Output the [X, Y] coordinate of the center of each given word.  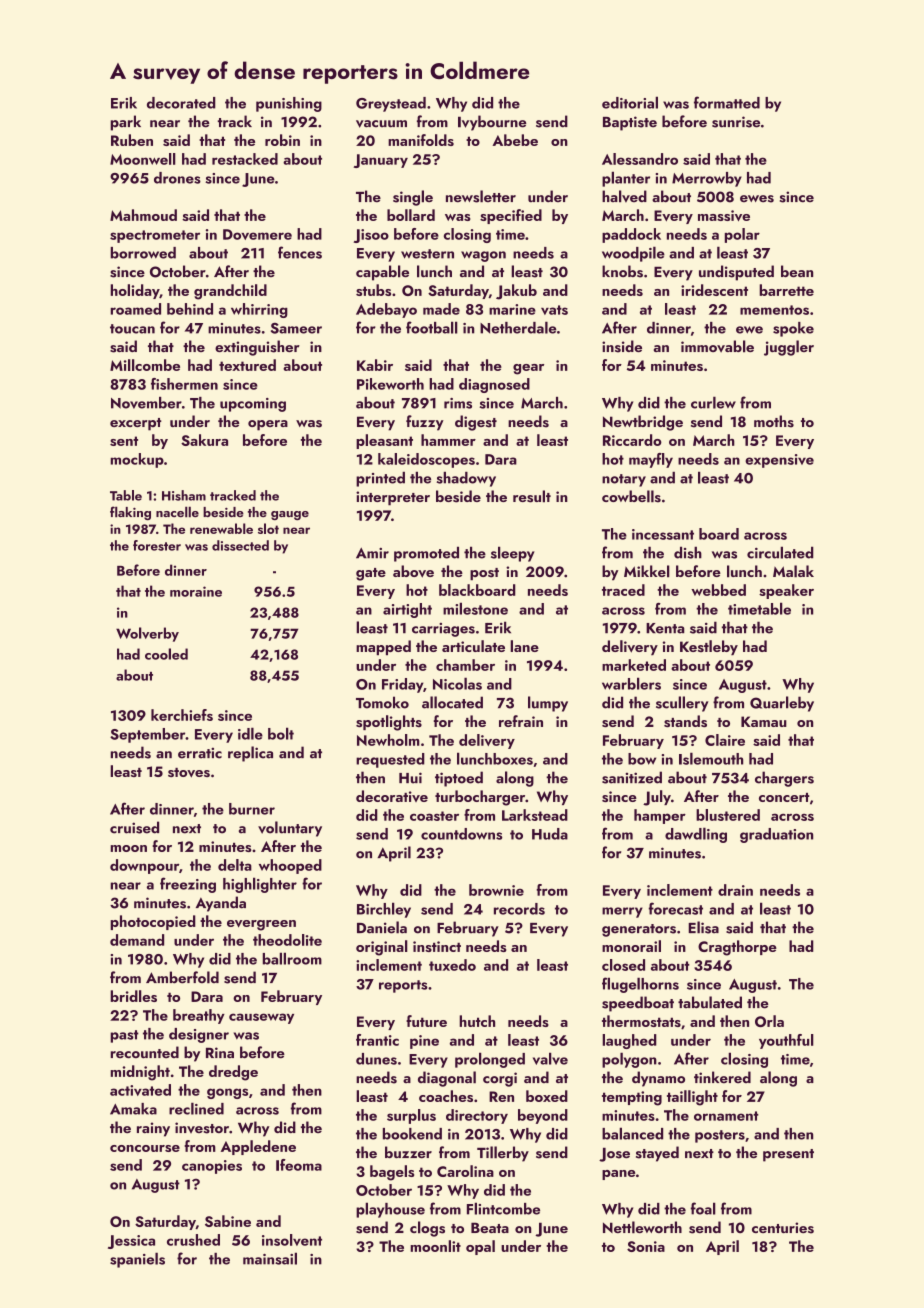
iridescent [714, 290]
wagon [483, 256]
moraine [196, 591]
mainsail [270, 1259]
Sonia [646, 1246]
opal [480, 1247]
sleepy [513, 554]
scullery [682, 704]
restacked [245, 159]
